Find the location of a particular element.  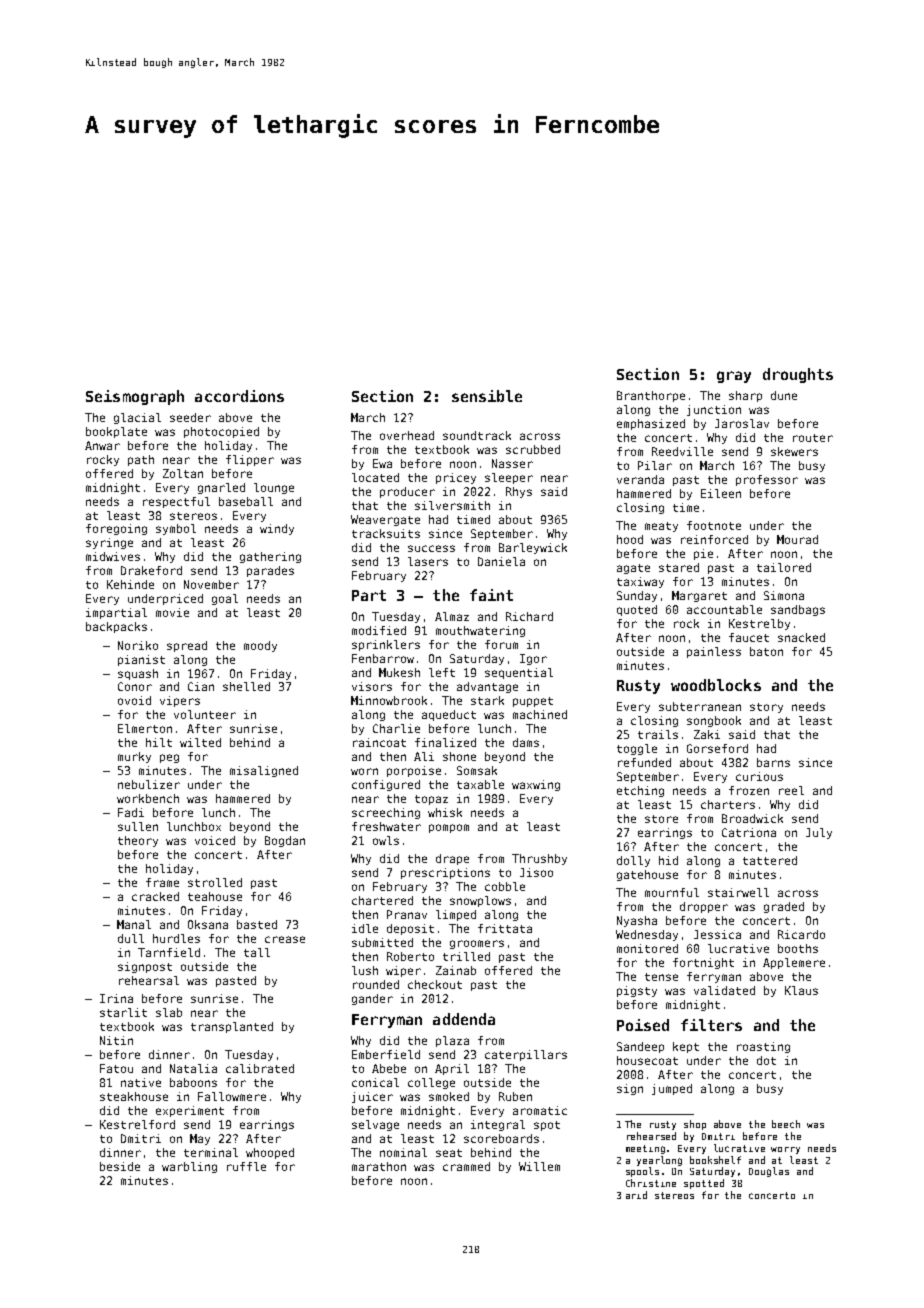

droughts is located at coordinates (798, 375).
